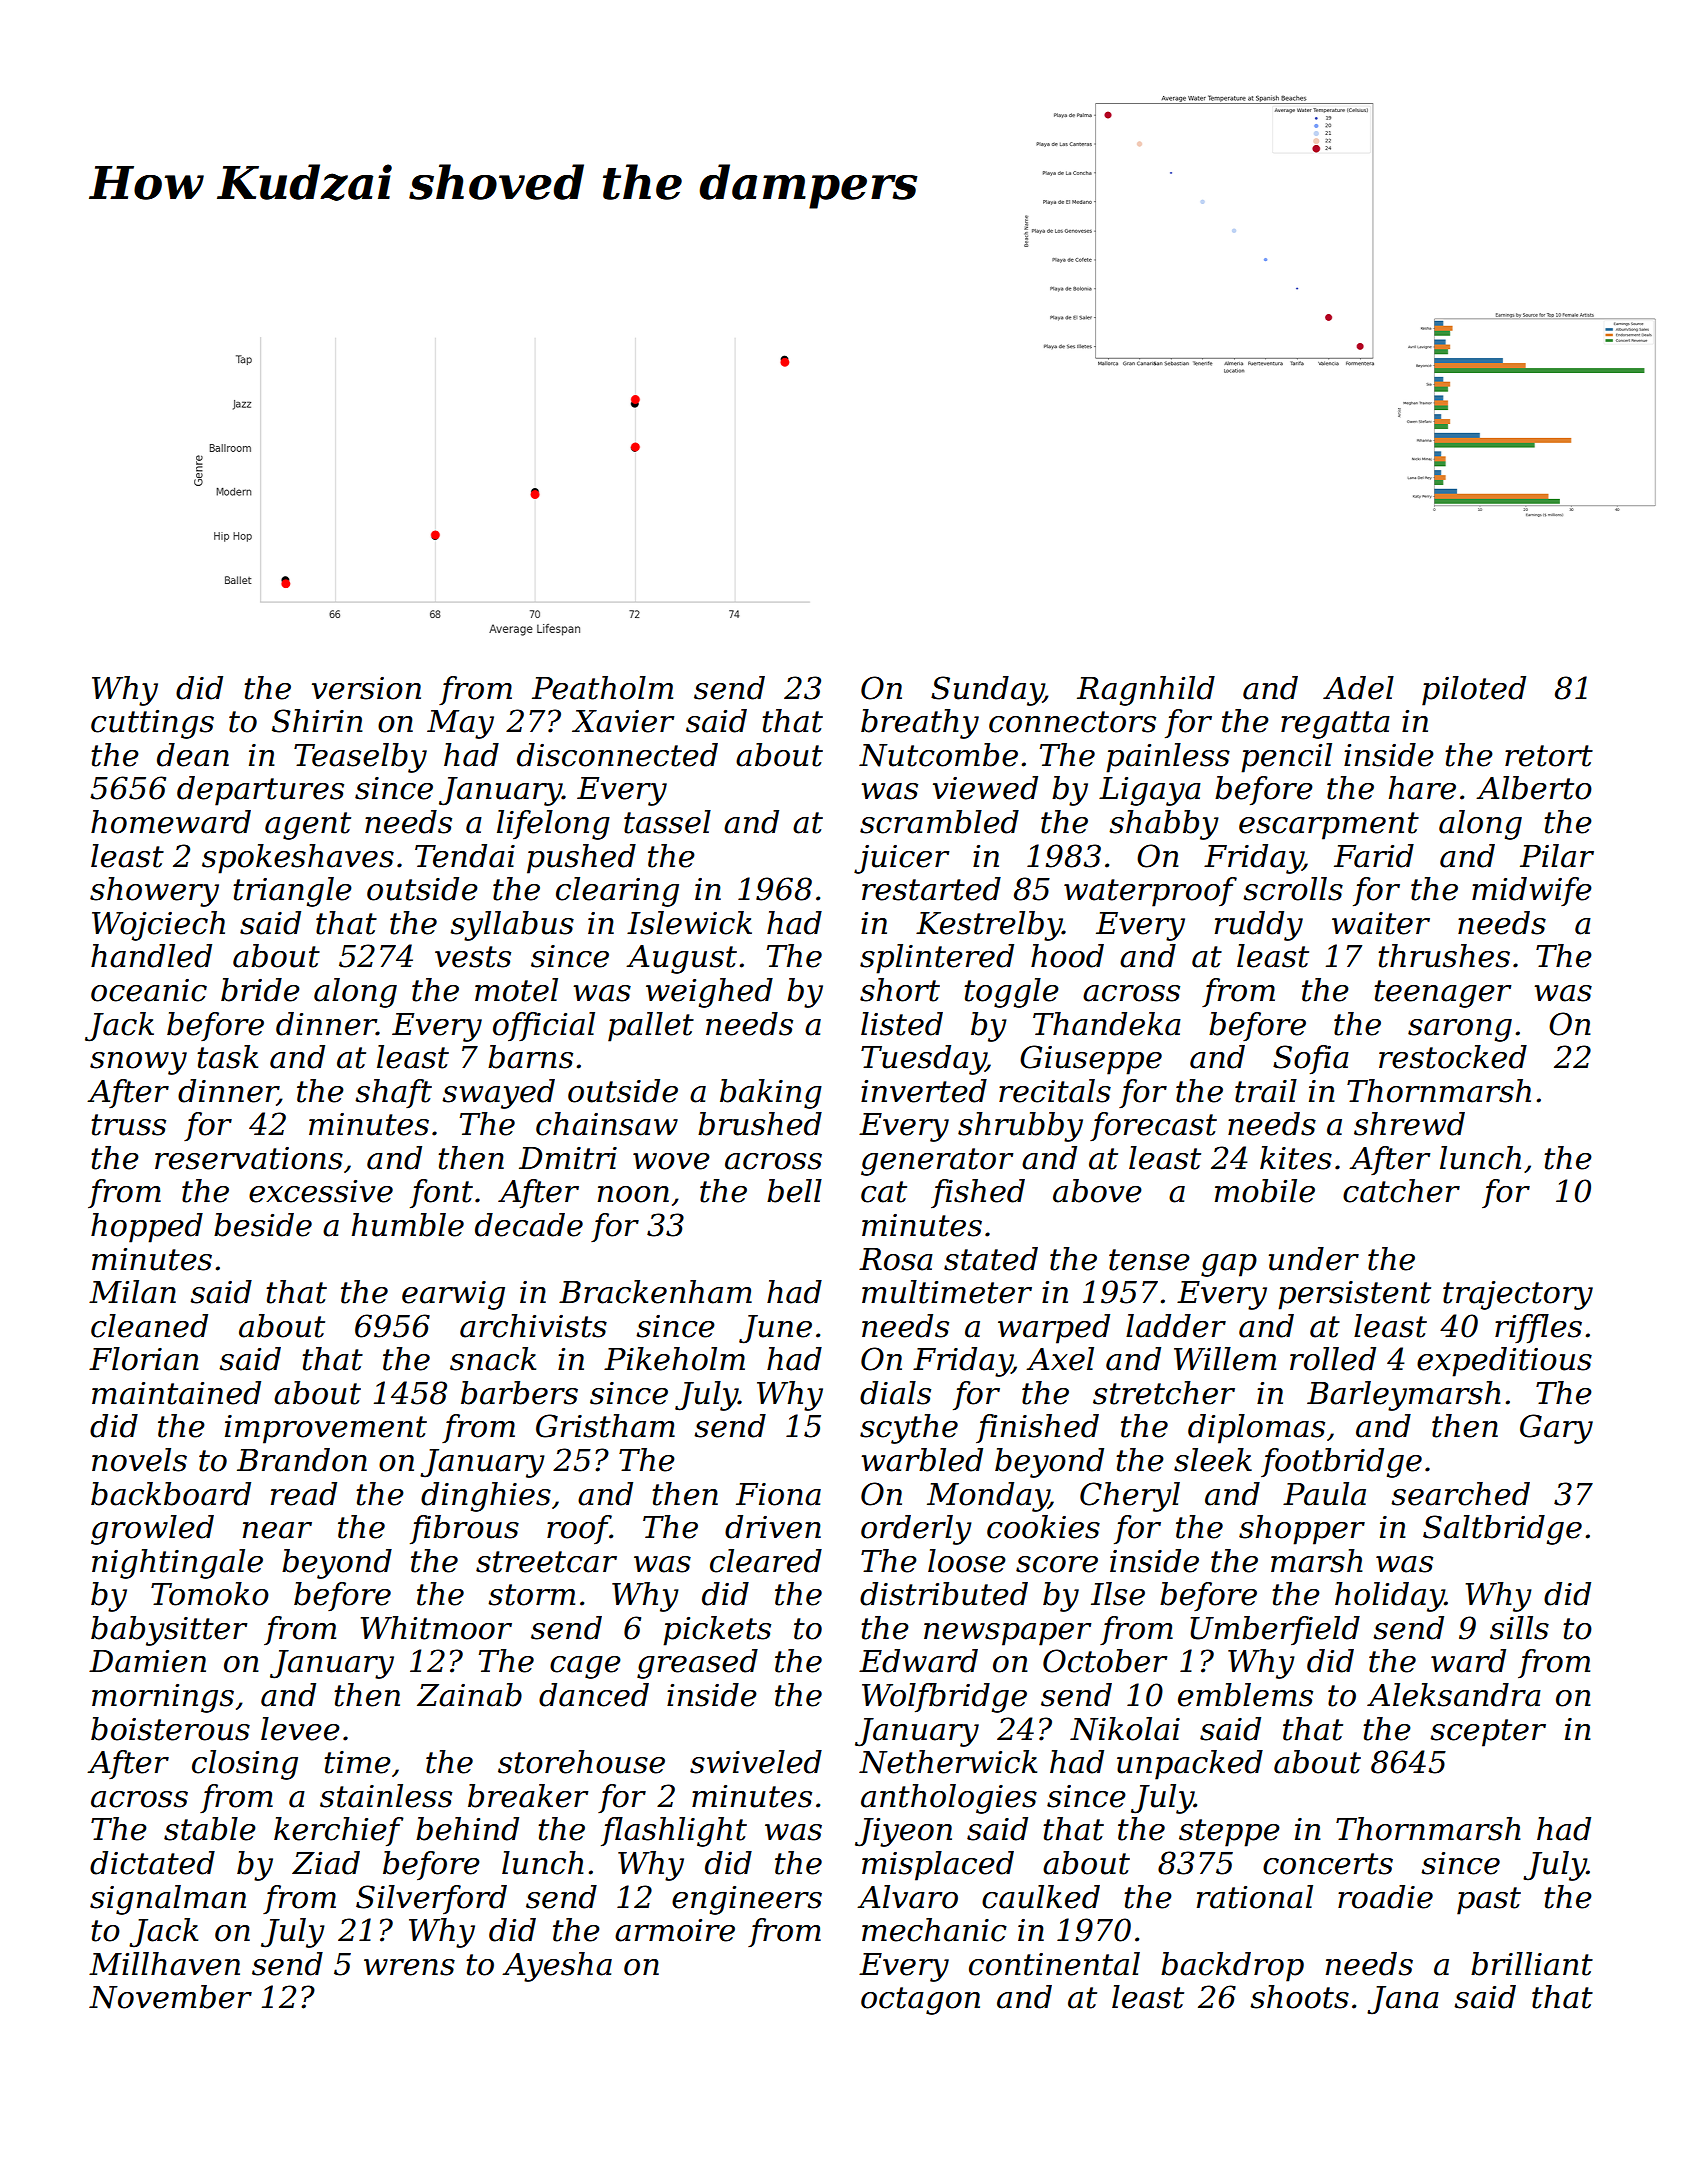 This screenshot has height=2178, width=1683. What do you see at coordinates (1245, 1695) in the screenshot?
I see `emblems` at bounding box center [1245, 1695].
